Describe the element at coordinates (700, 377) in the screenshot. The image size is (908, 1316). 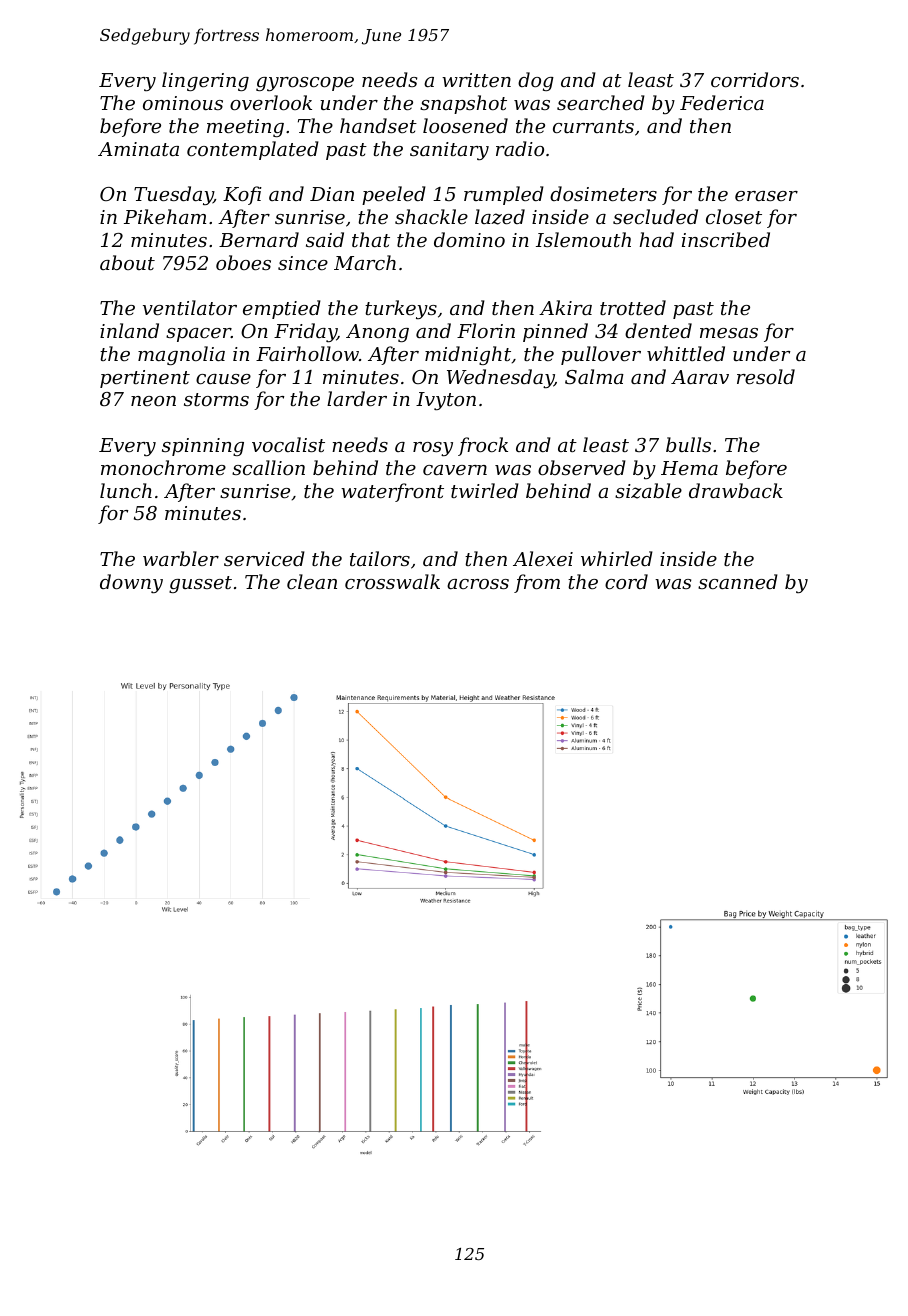
I see `Aarav` at that location.
